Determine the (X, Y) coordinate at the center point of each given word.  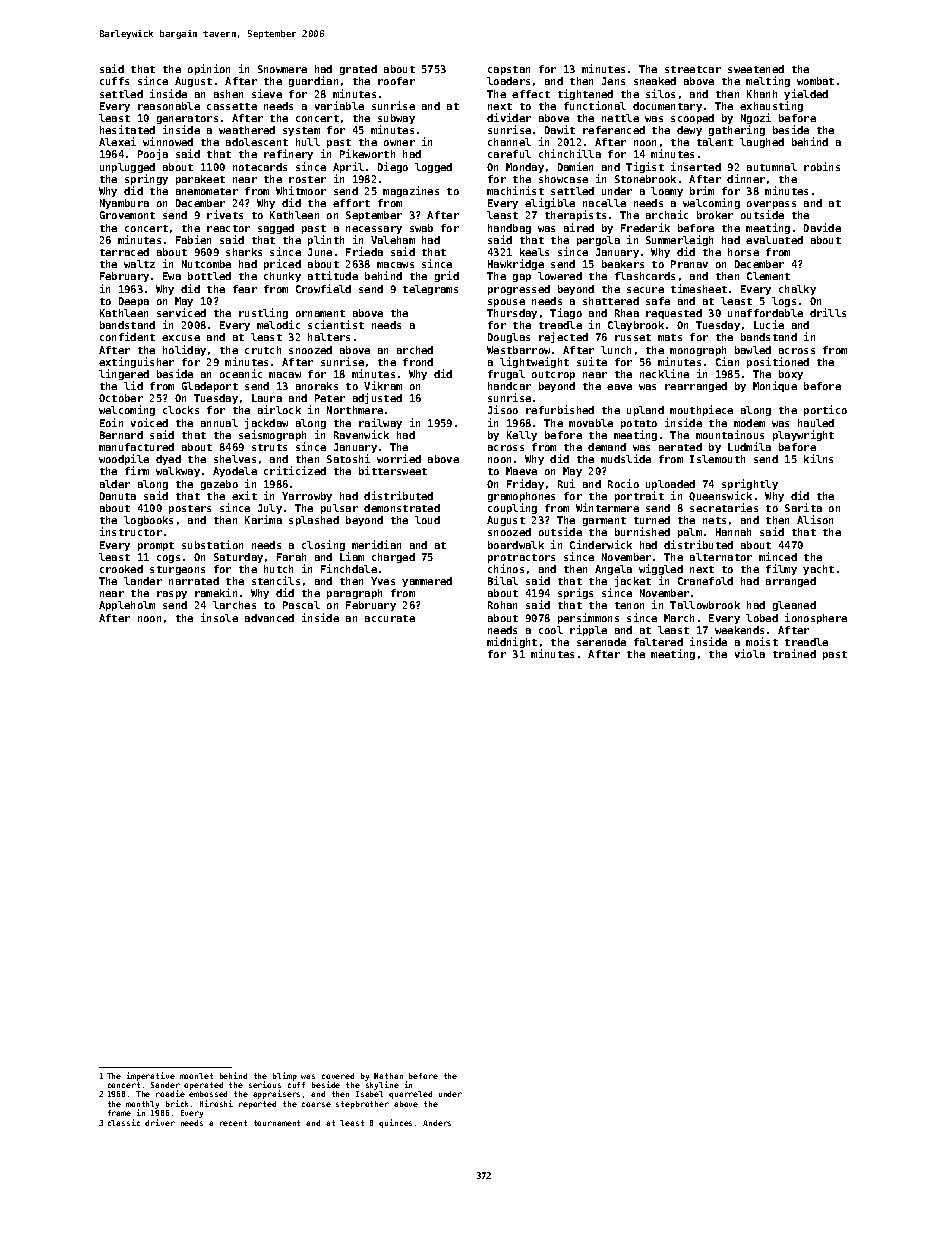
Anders (437, 1123)
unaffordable (765, 313)
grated (358, 70)
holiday (184, 350)
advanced (269, 618)
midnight (512, 642)
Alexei (117, 141)
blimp (285, 1076)
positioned (778, 362)
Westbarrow (518, 350)
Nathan (388, 1076)
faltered (658, 642)
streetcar (693, 69)
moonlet (196, 1076)
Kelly (522, 436)
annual (219, 423)
